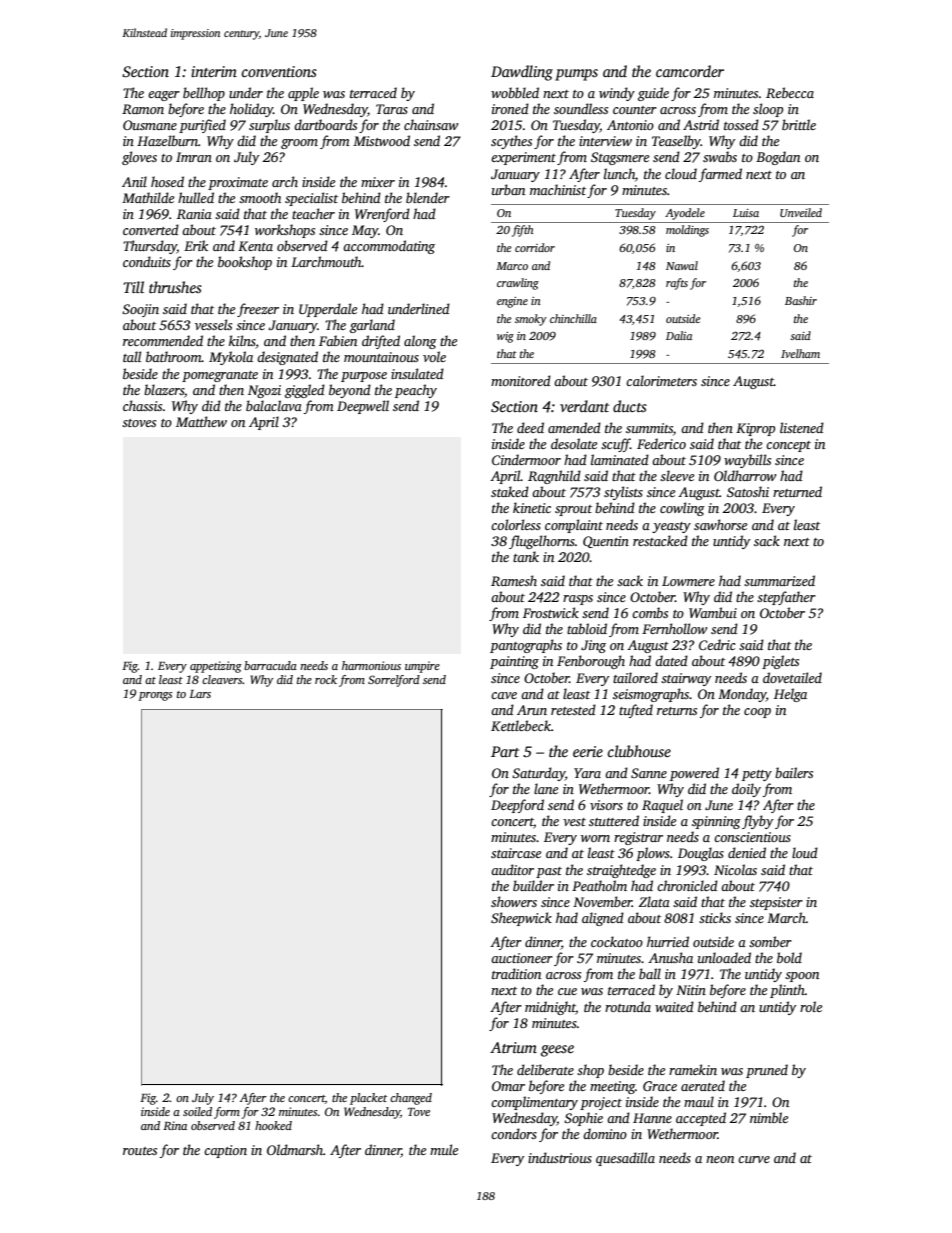 The width and height of the document is (952, 1233). What do you see at coordinates (274, 405) in the document?
I see `balaclava` at bounding box center [274, 405].
